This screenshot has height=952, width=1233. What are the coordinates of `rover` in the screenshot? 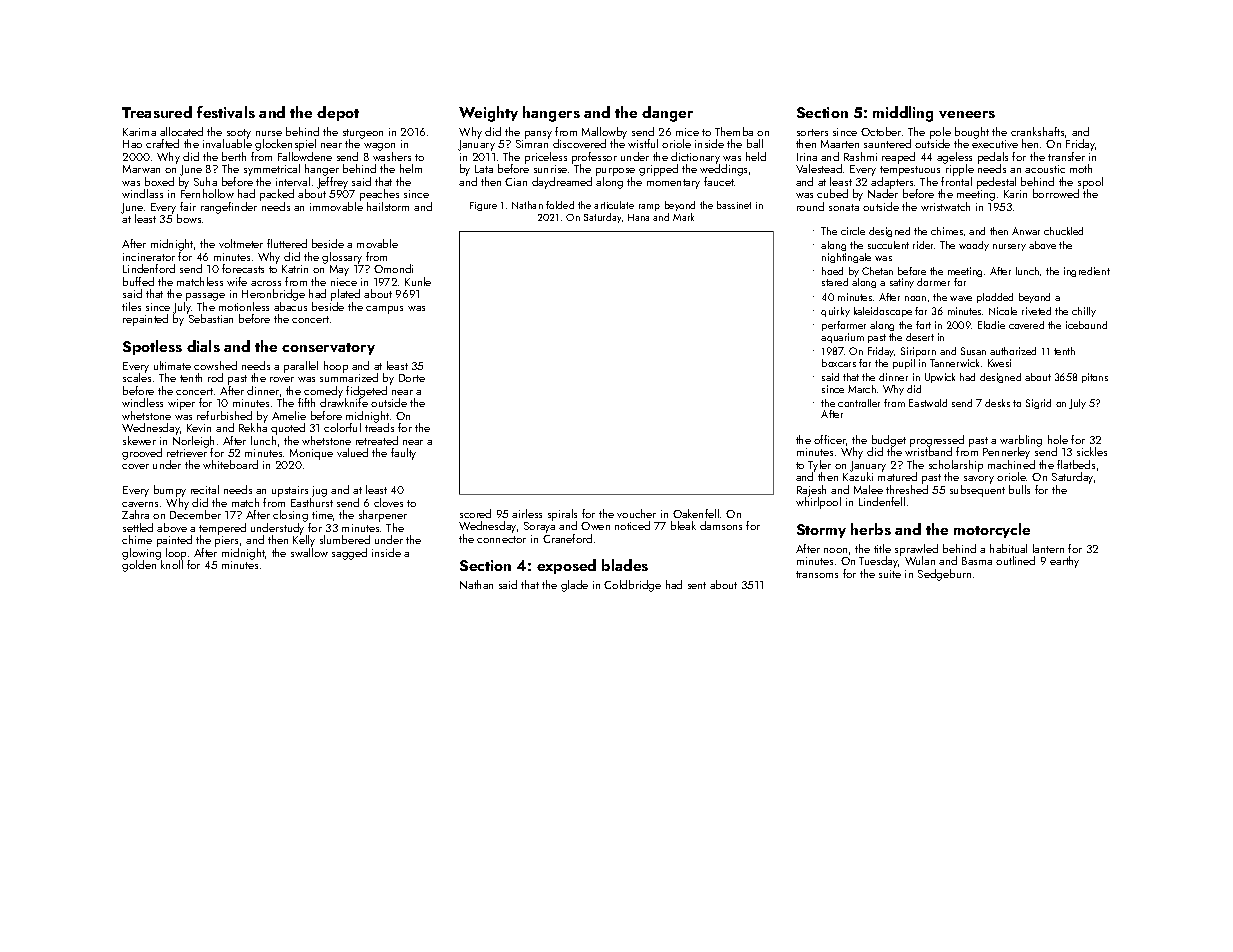 It's located at (282, 379).
